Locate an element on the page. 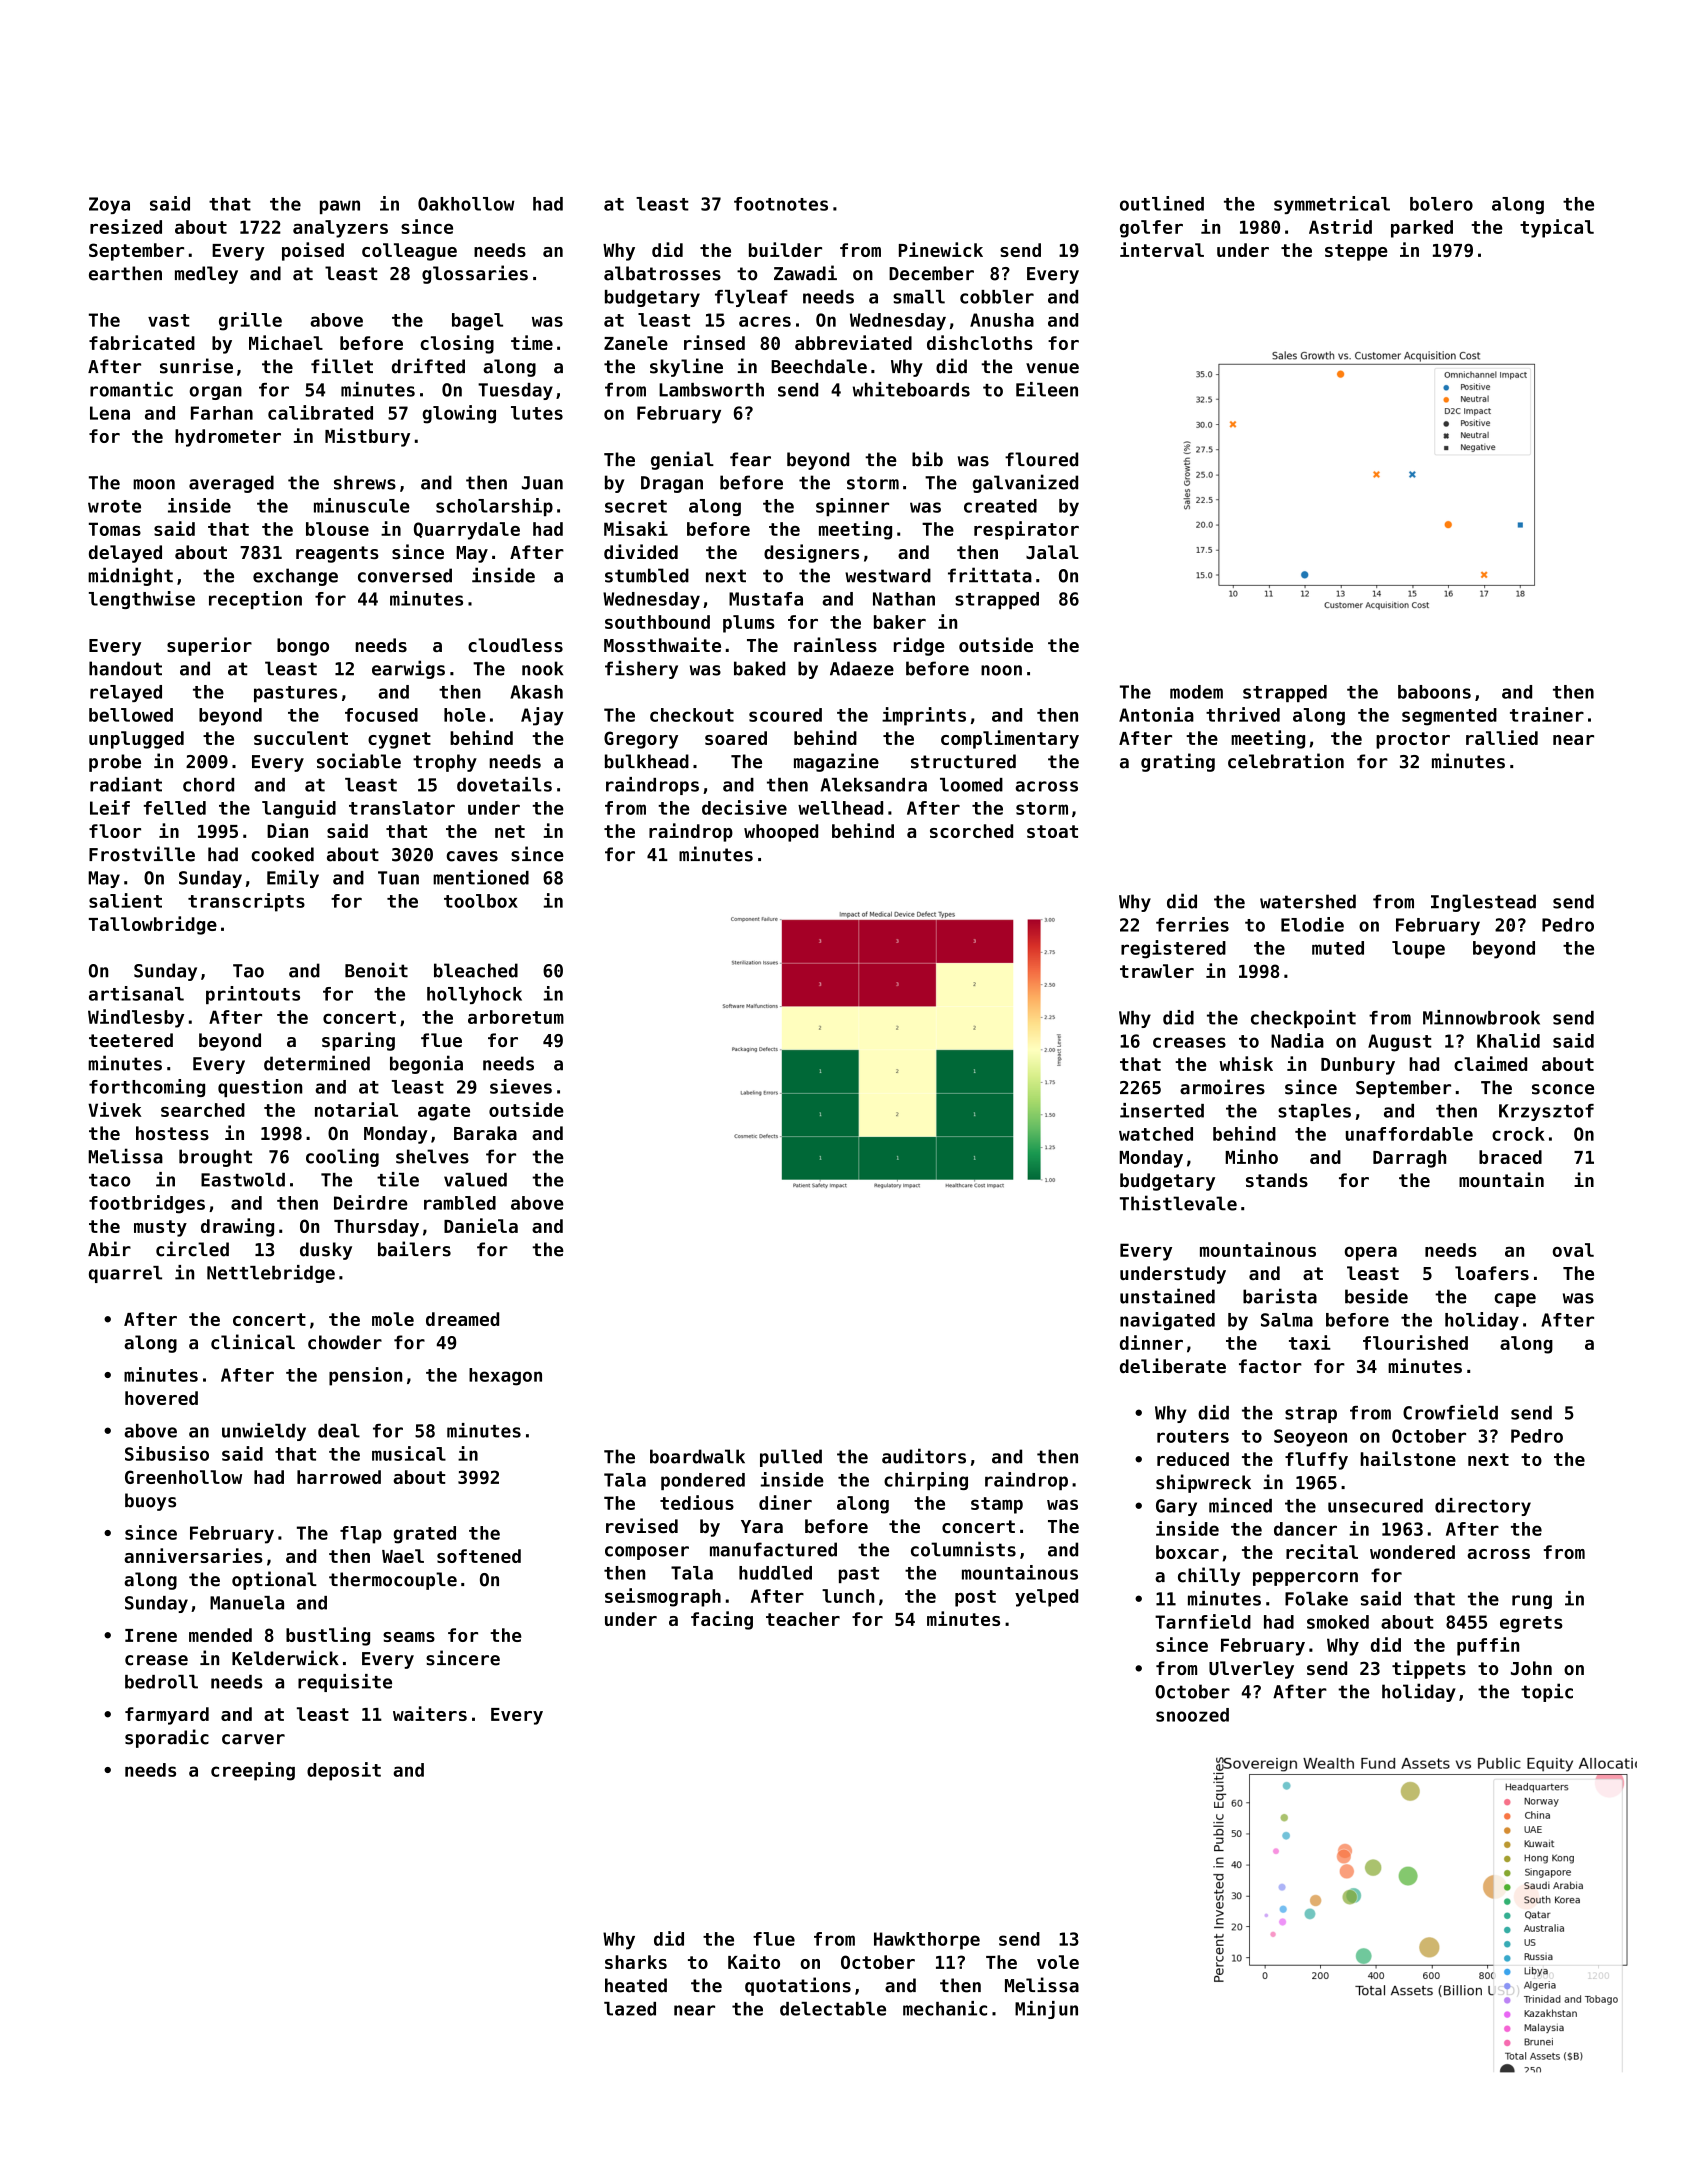  Minjun is located at coordinates (1046, 2010).
